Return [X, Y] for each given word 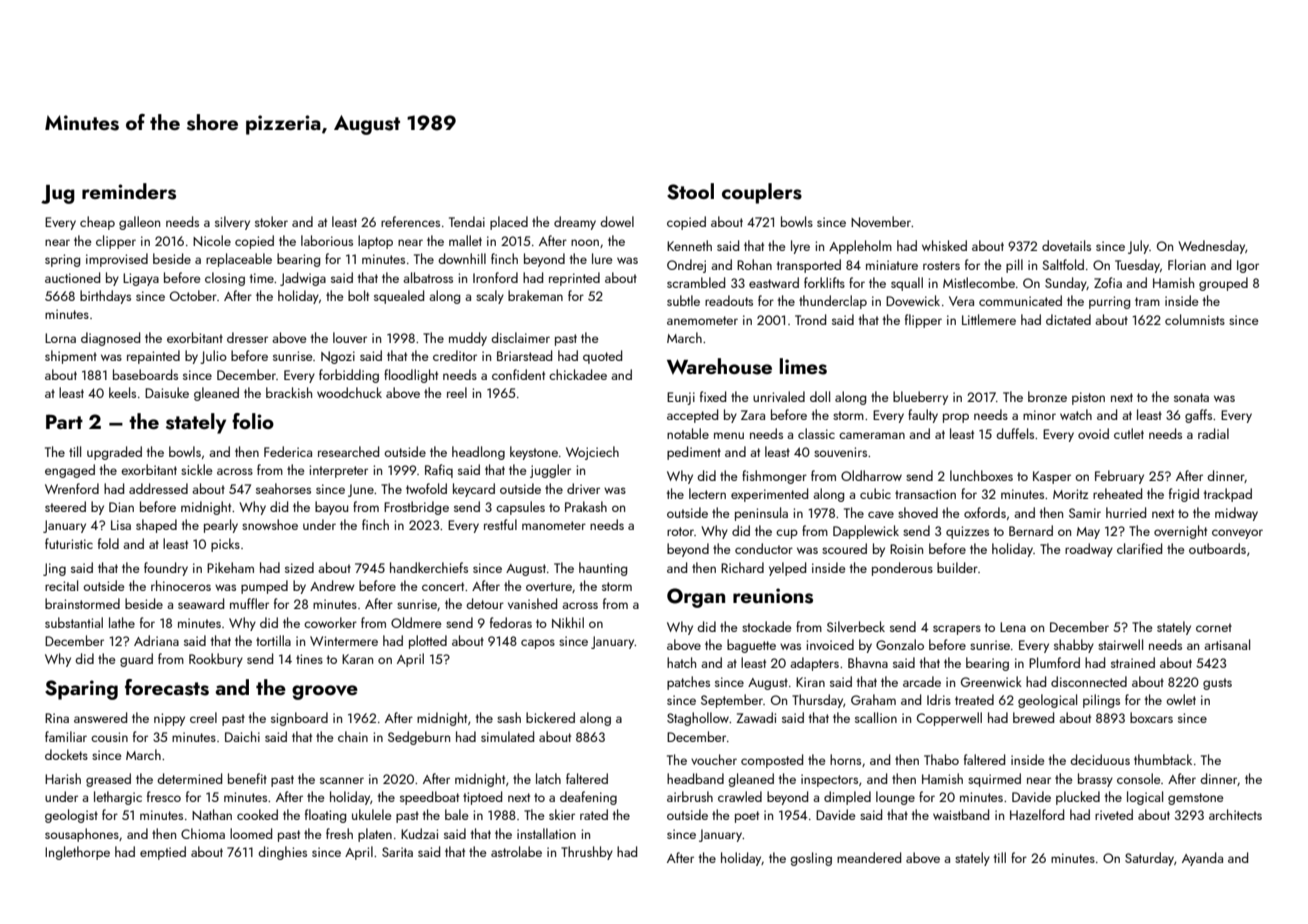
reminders [129, 191]
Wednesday [1211, 247]
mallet [465, 240]
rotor [680, 531]
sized [299, 567]
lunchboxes [981, 475]
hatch [681, 662]
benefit [247, 778]
